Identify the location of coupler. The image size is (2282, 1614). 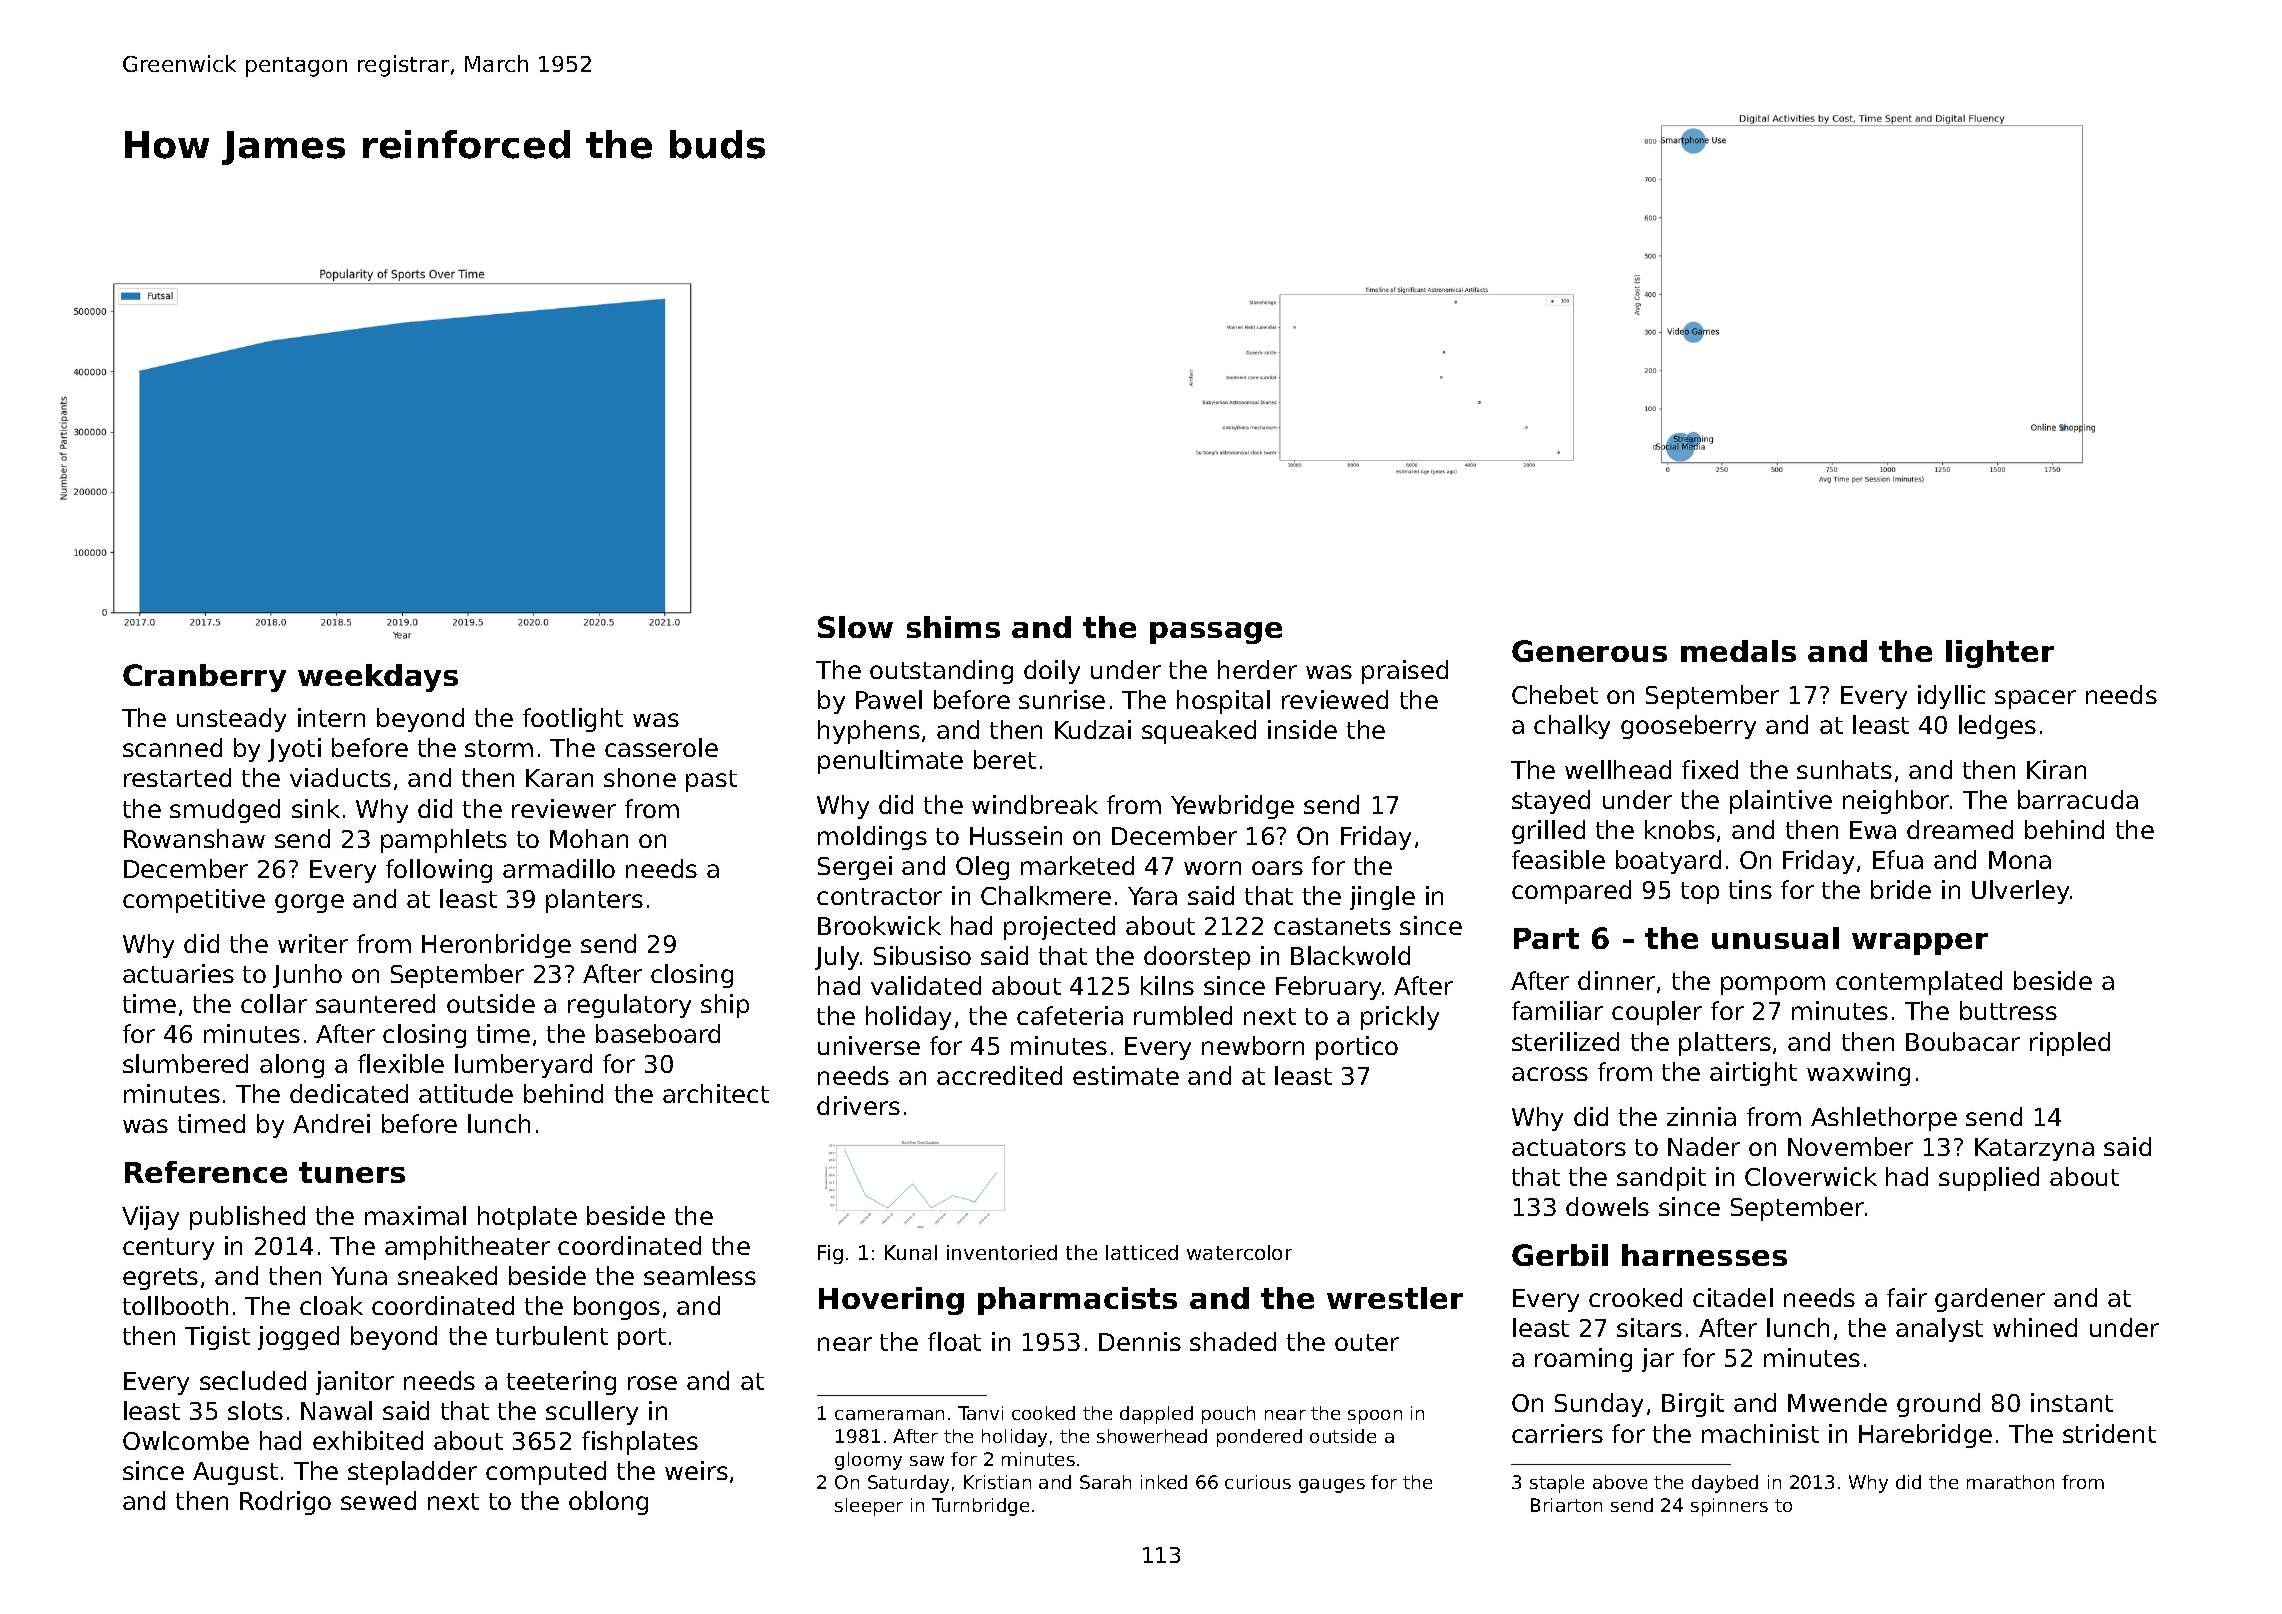
(1657, 1013).
